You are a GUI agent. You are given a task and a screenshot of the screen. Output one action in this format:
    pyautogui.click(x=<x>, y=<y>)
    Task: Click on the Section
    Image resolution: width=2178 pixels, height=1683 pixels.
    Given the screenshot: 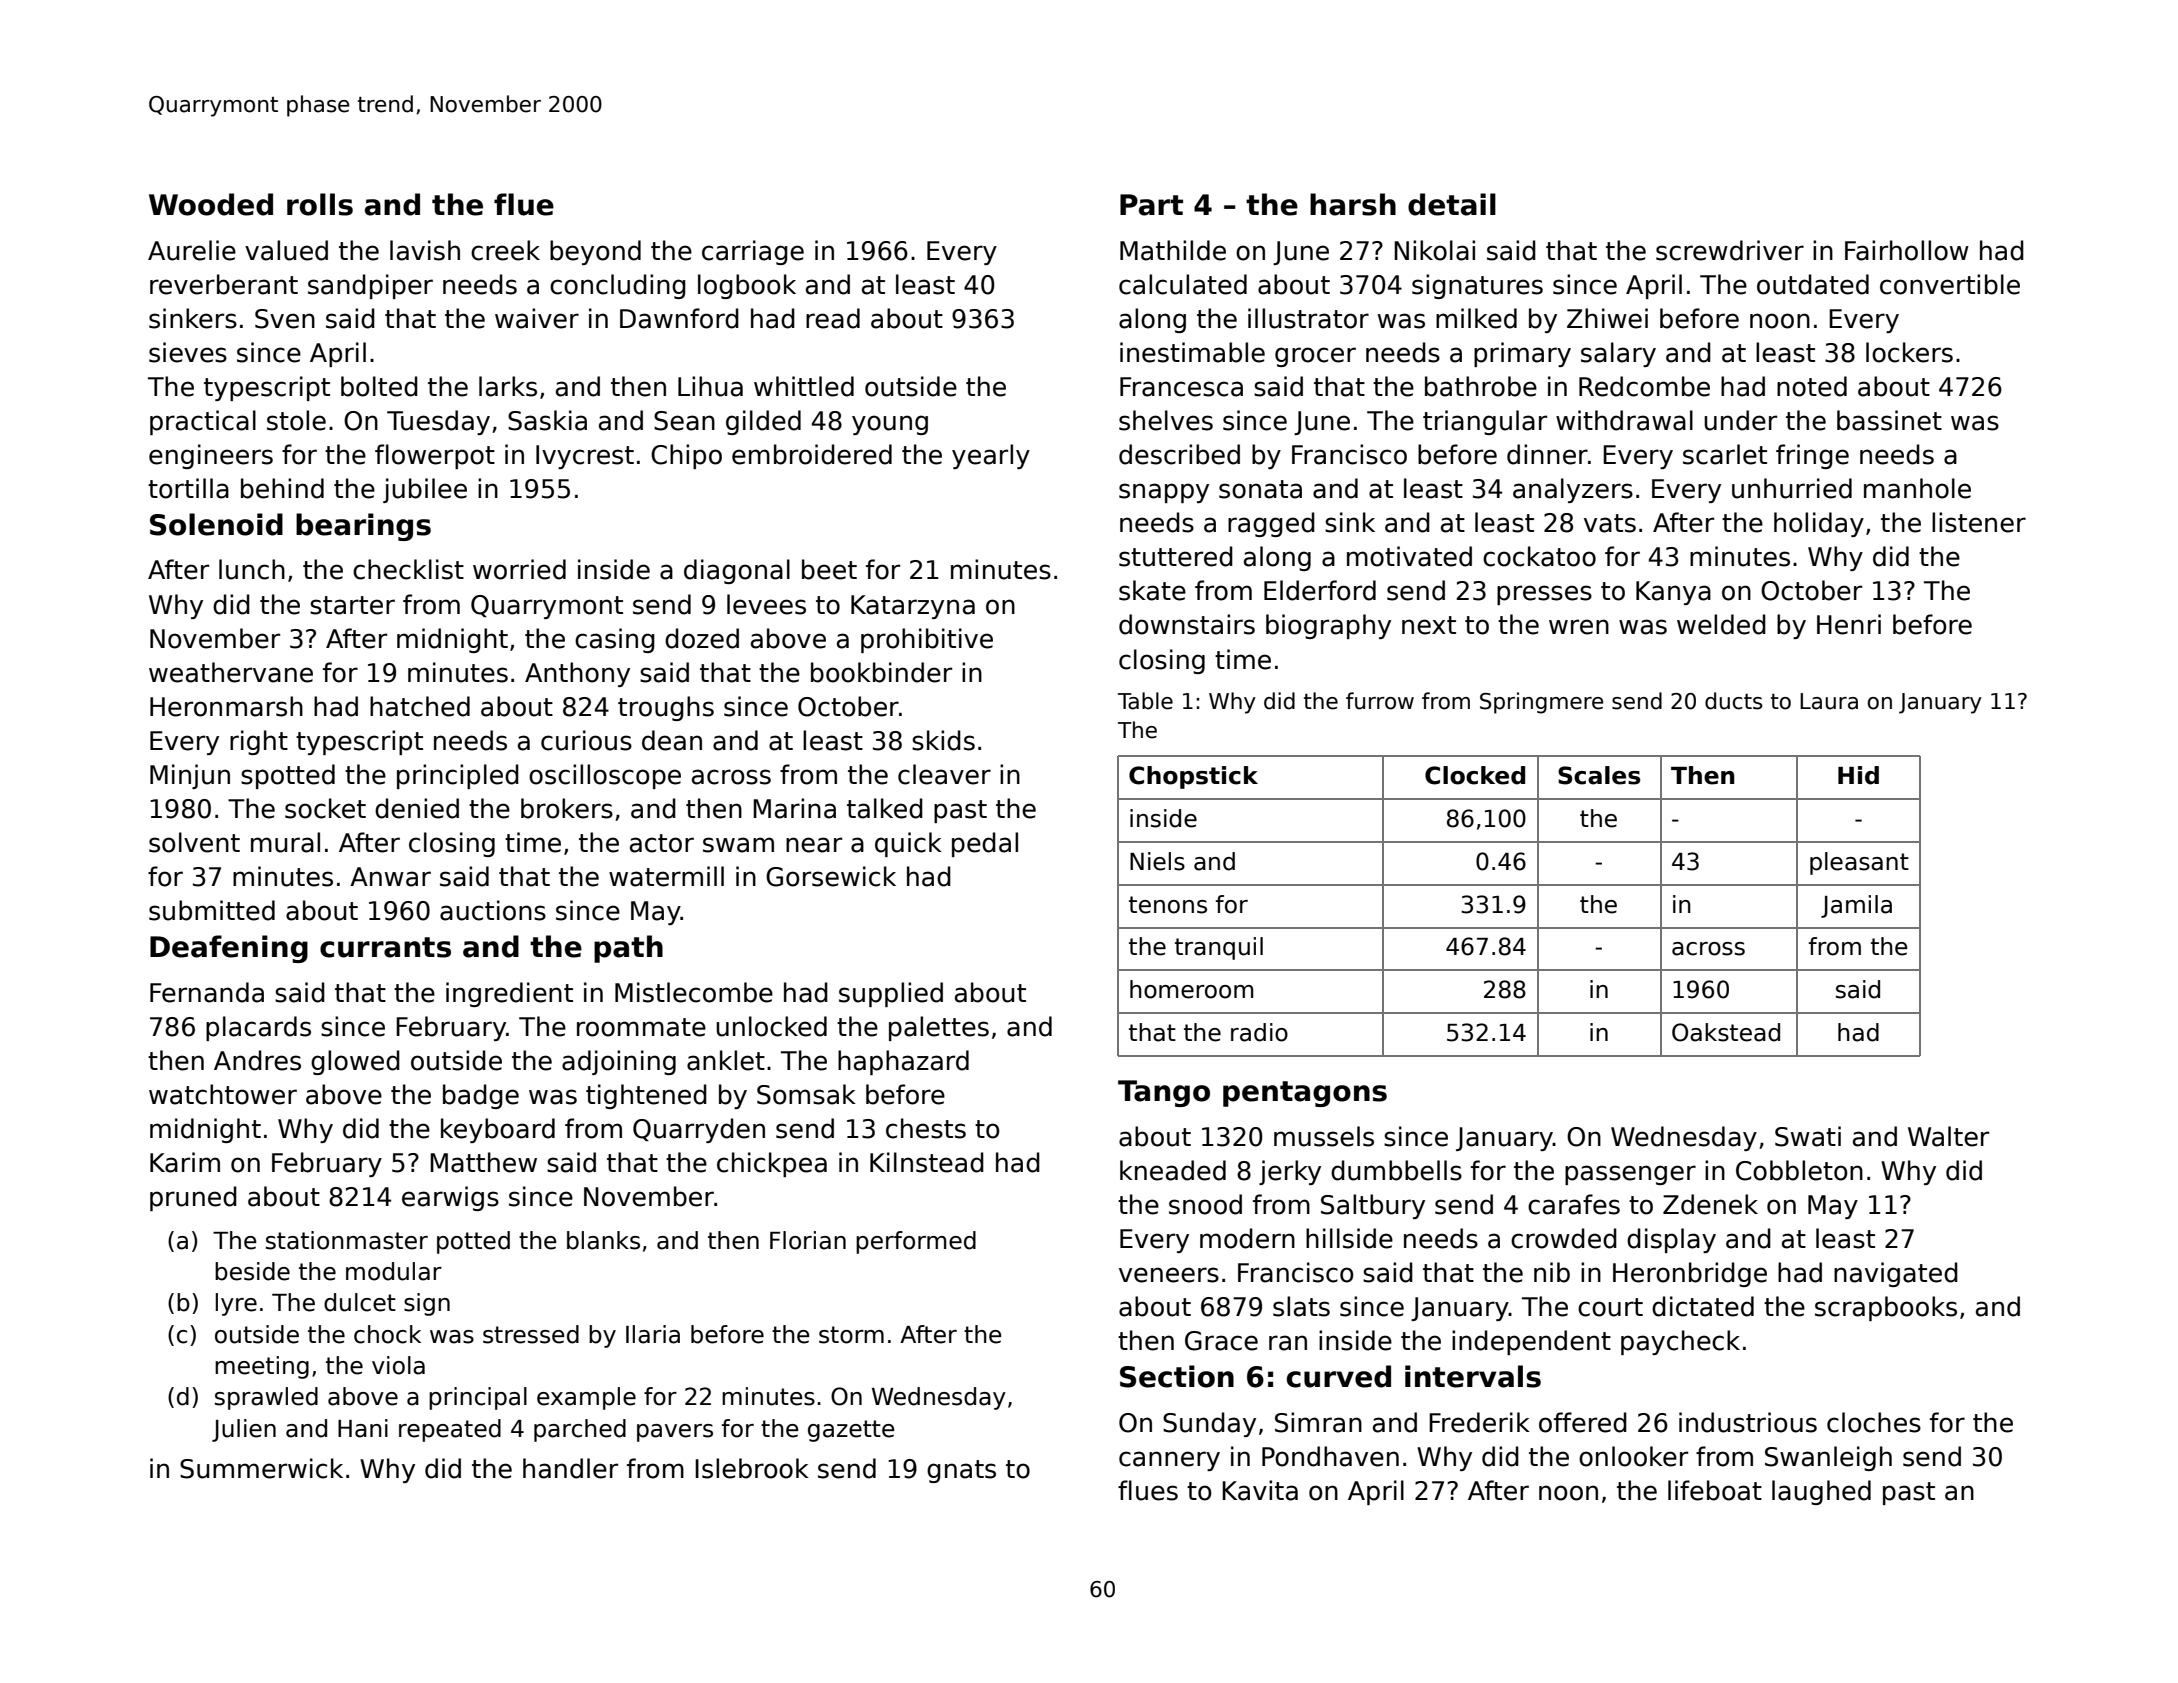 What is the action you would take?
    pyautogui.click(x=1177, y=1376)
